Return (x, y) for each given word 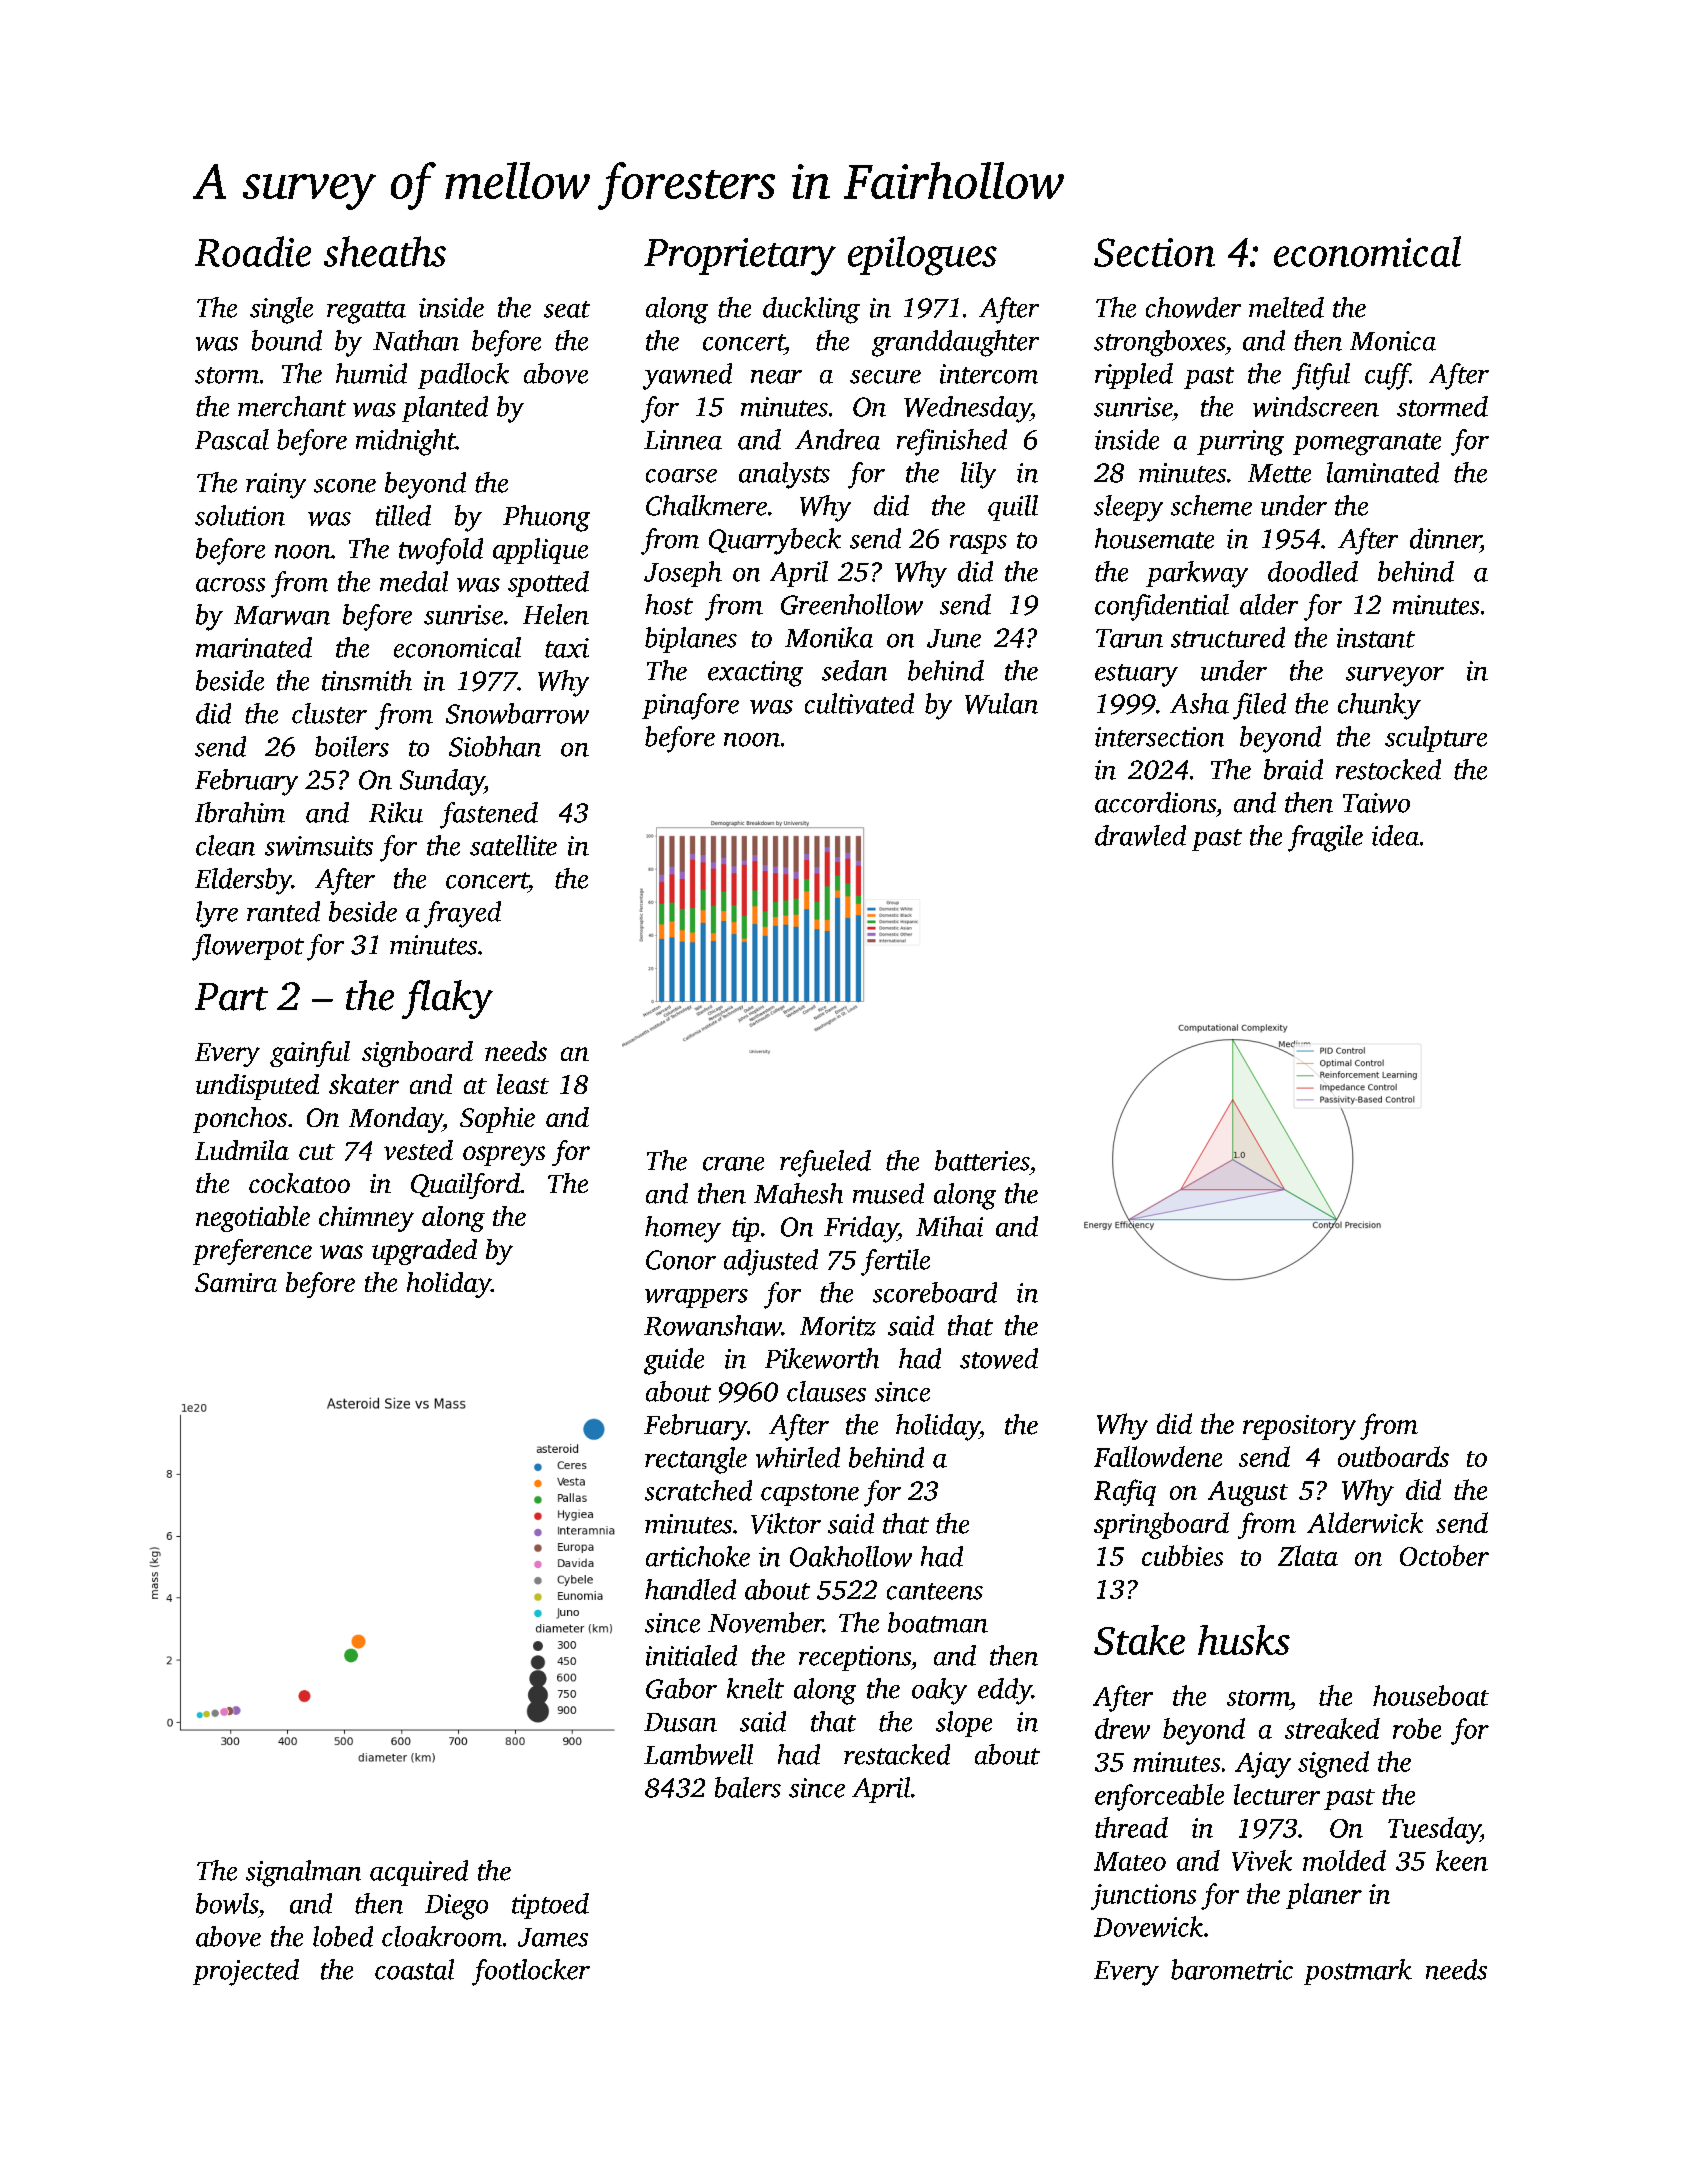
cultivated (859, 703)
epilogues (922, 256)
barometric (1232, 1969)
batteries (982, 1160)
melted (1286, 307)
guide (674, 1361)
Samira (236, 1282)
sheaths (385, 251)
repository (1299, 1427)
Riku (396, 812)
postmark (1358, 1972)
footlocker (531, 1972)
